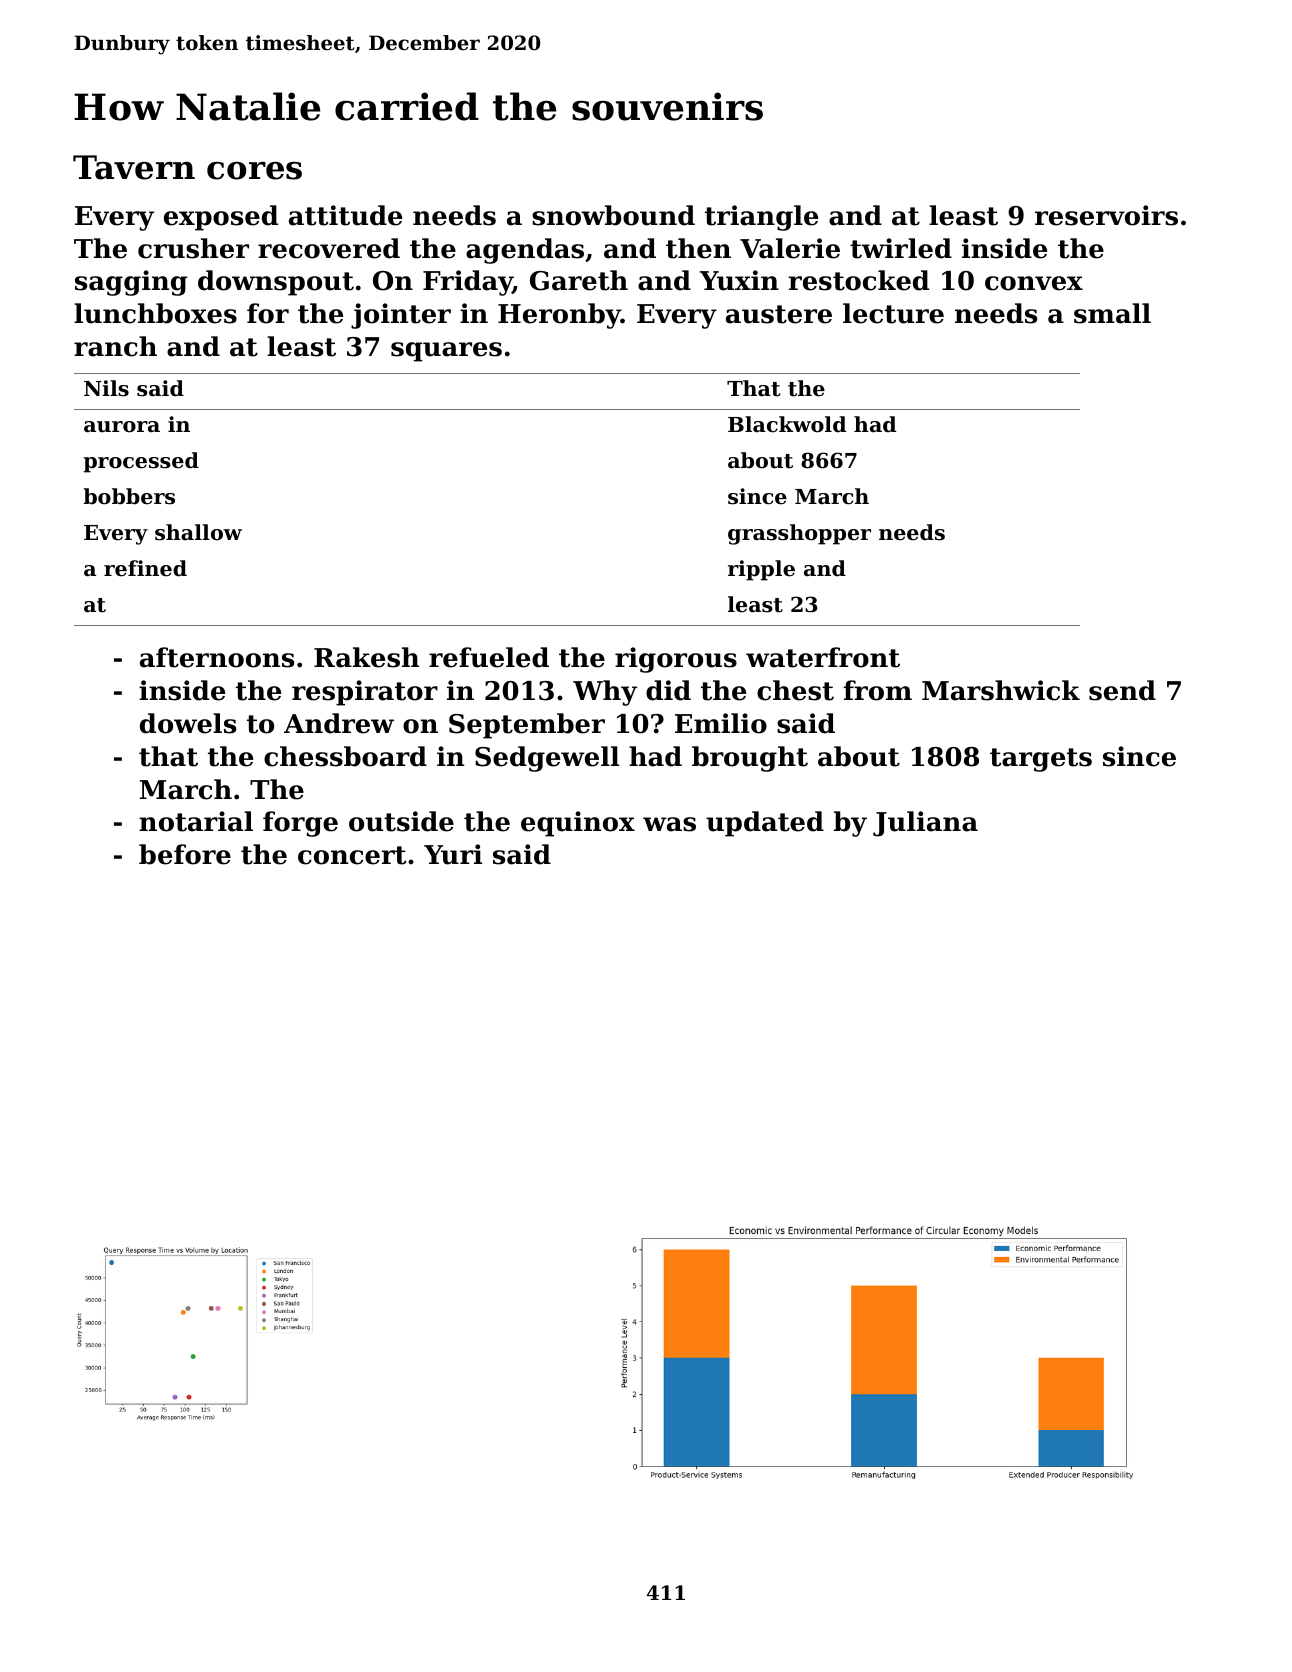 The image size is (1292, 1672). Describe the element at coordinates (925, 824) in the page. I see `Juliana` at that location.
